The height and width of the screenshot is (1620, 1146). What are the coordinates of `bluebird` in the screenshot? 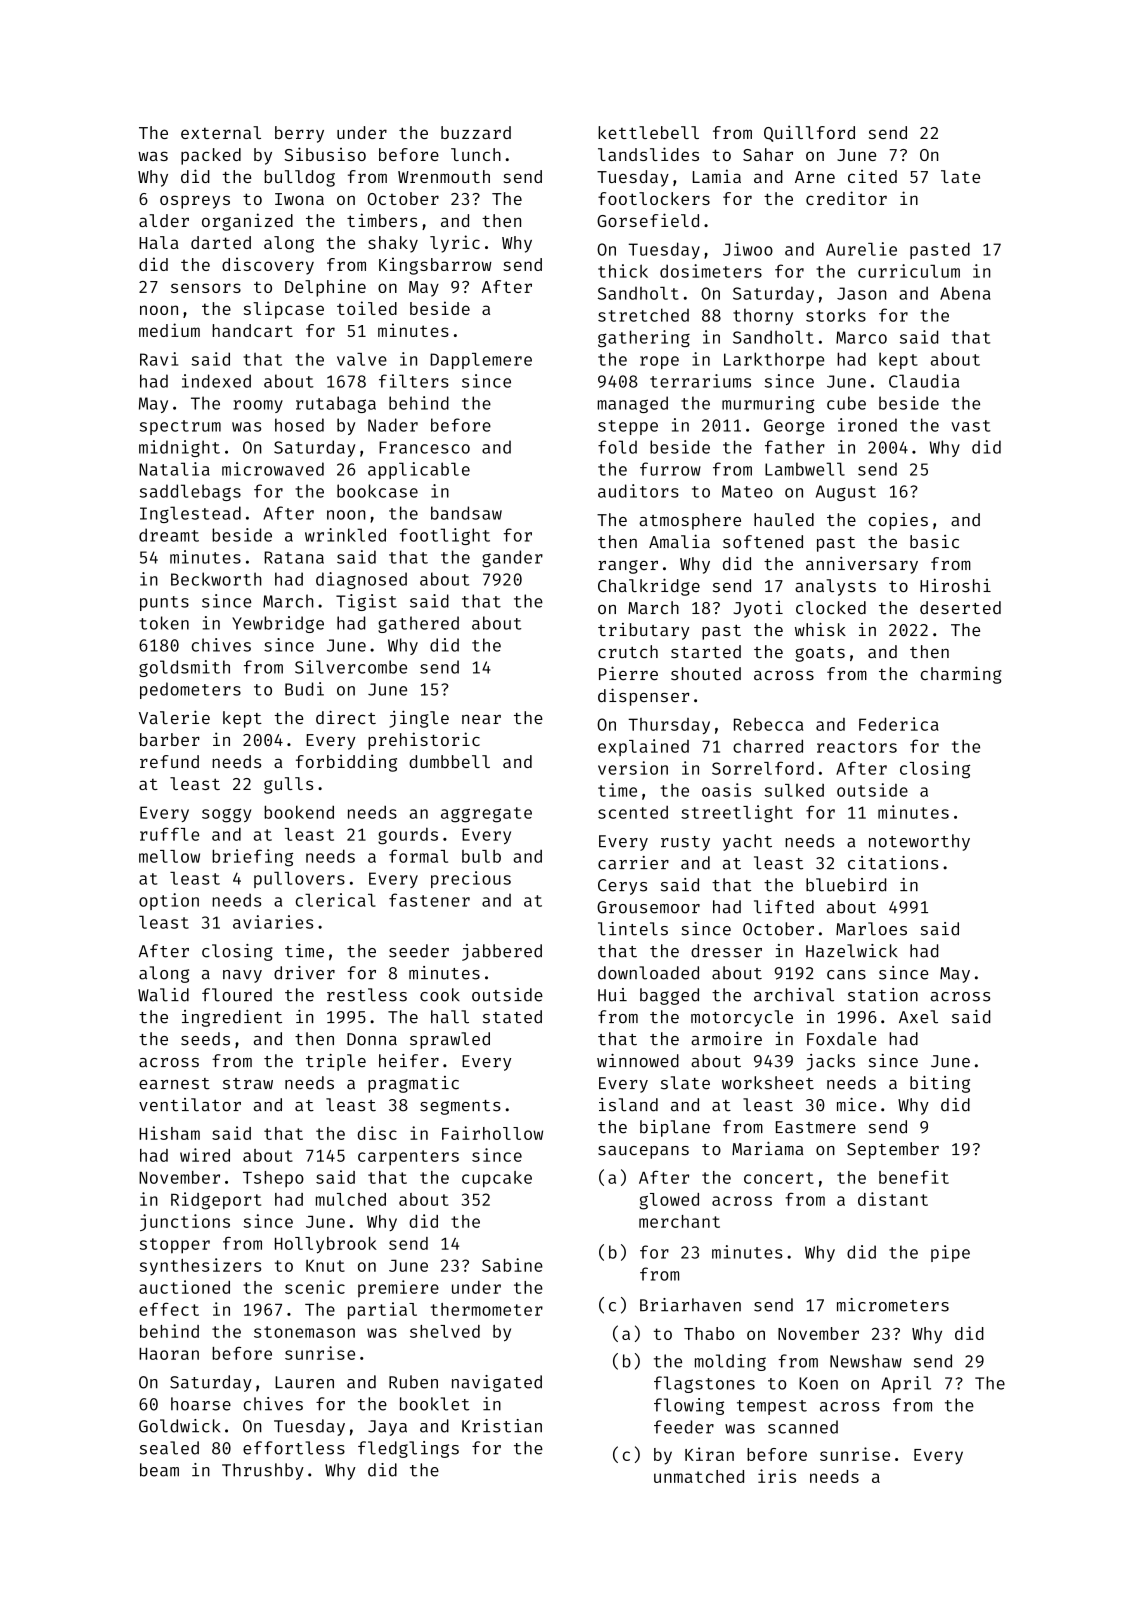 It's located at (846, 885).
